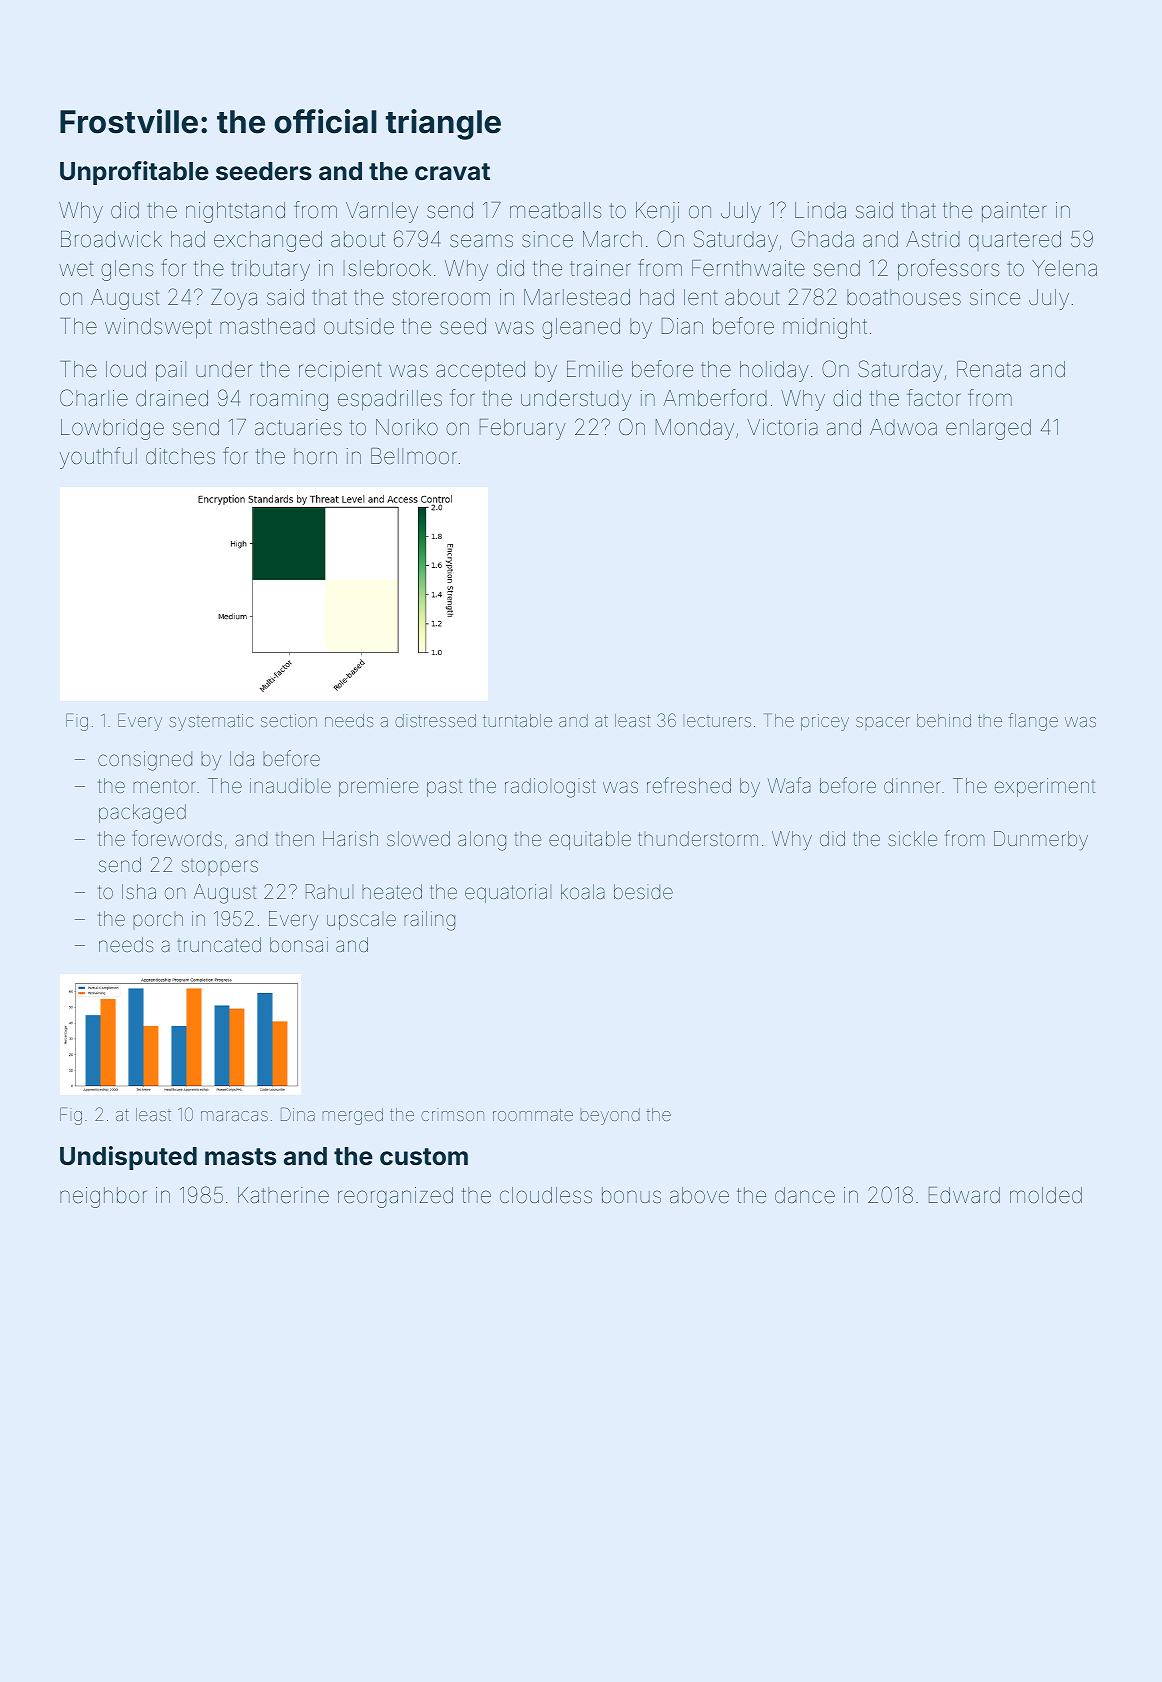 The height and width of the document is (1682, 1162). I want to click on refreshed, so click(689, 785).
